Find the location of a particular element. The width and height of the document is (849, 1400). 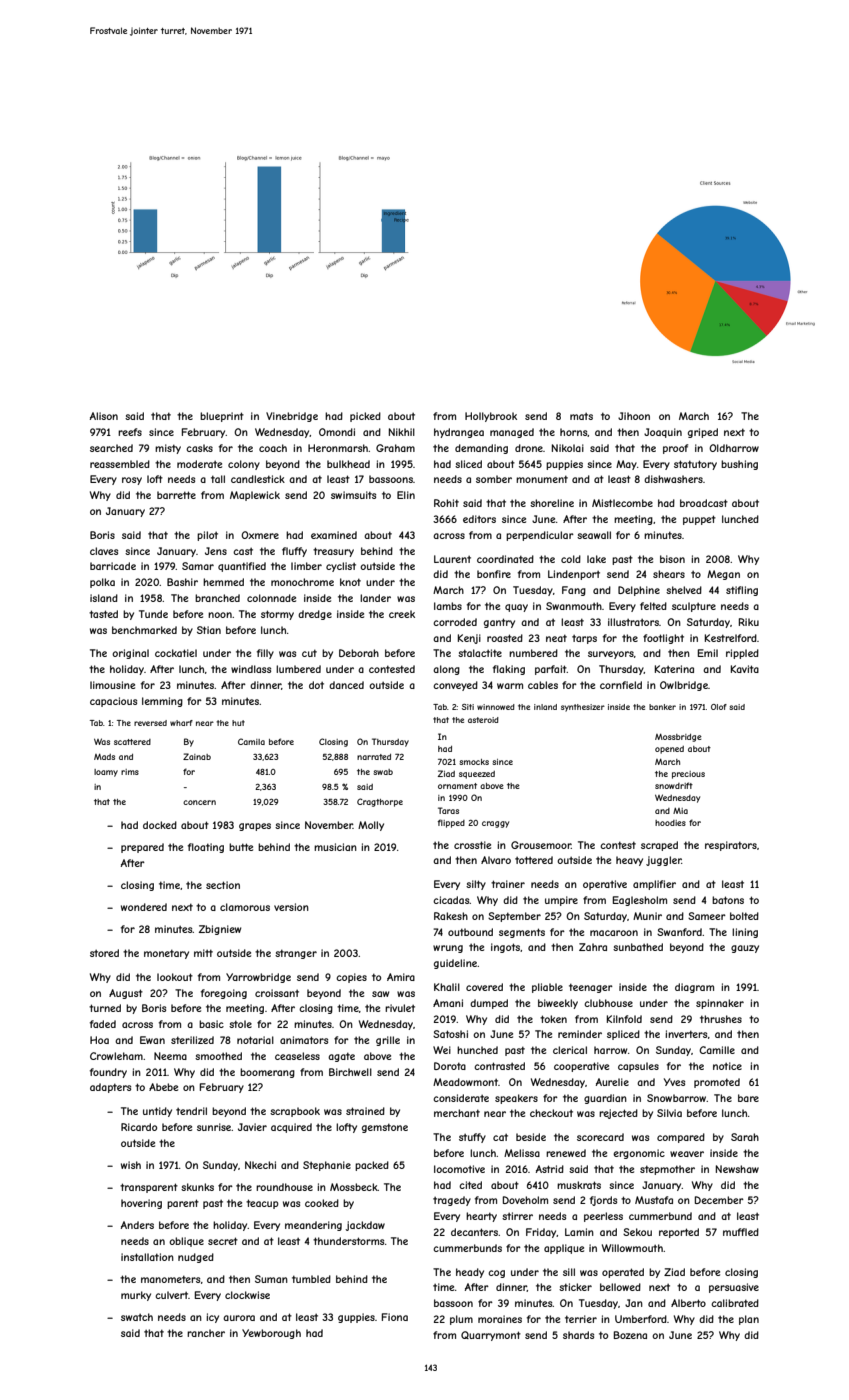

token is located at coordinates (553, 1019).
